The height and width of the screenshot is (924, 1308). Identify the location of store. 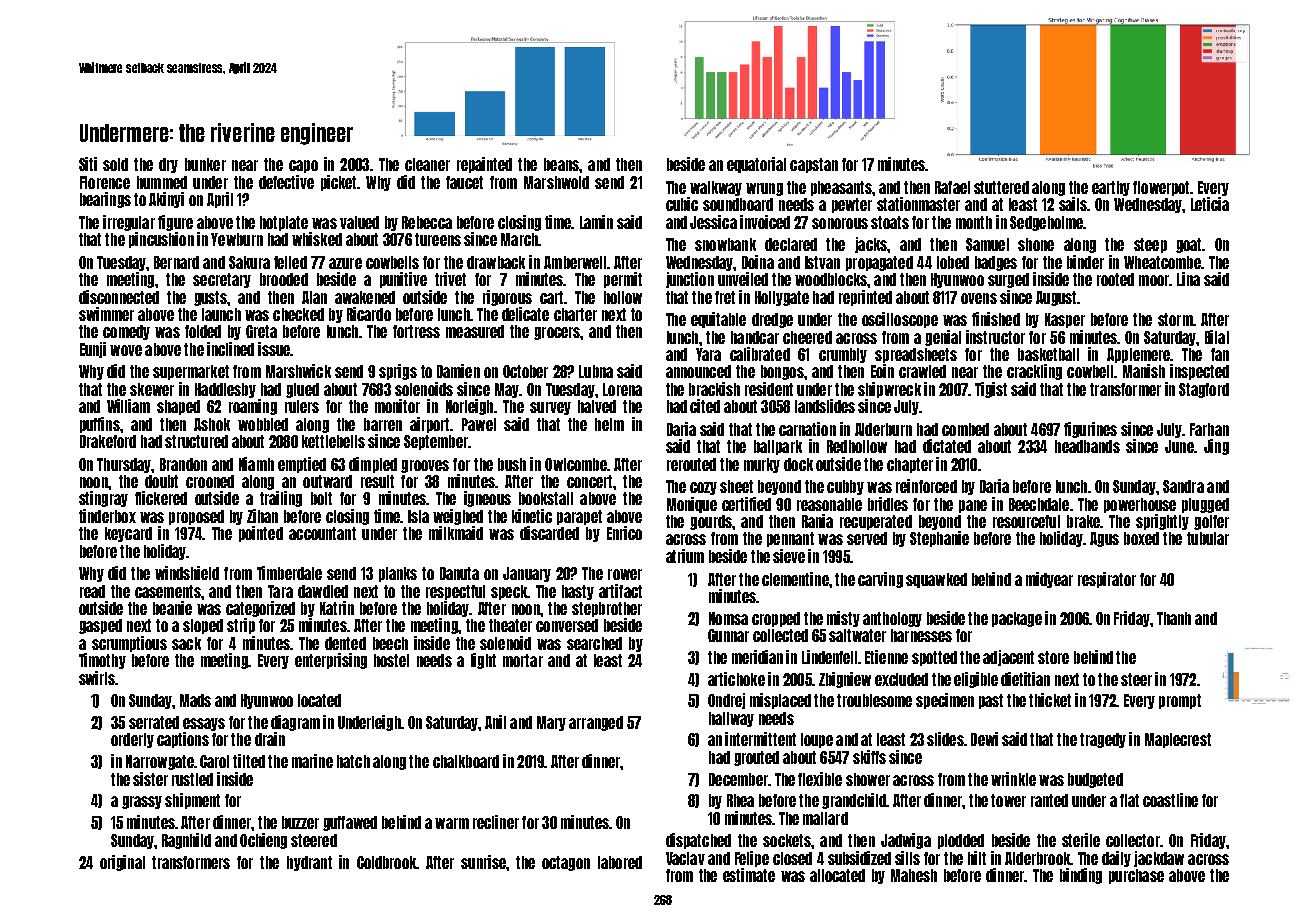
(1053, 657).
